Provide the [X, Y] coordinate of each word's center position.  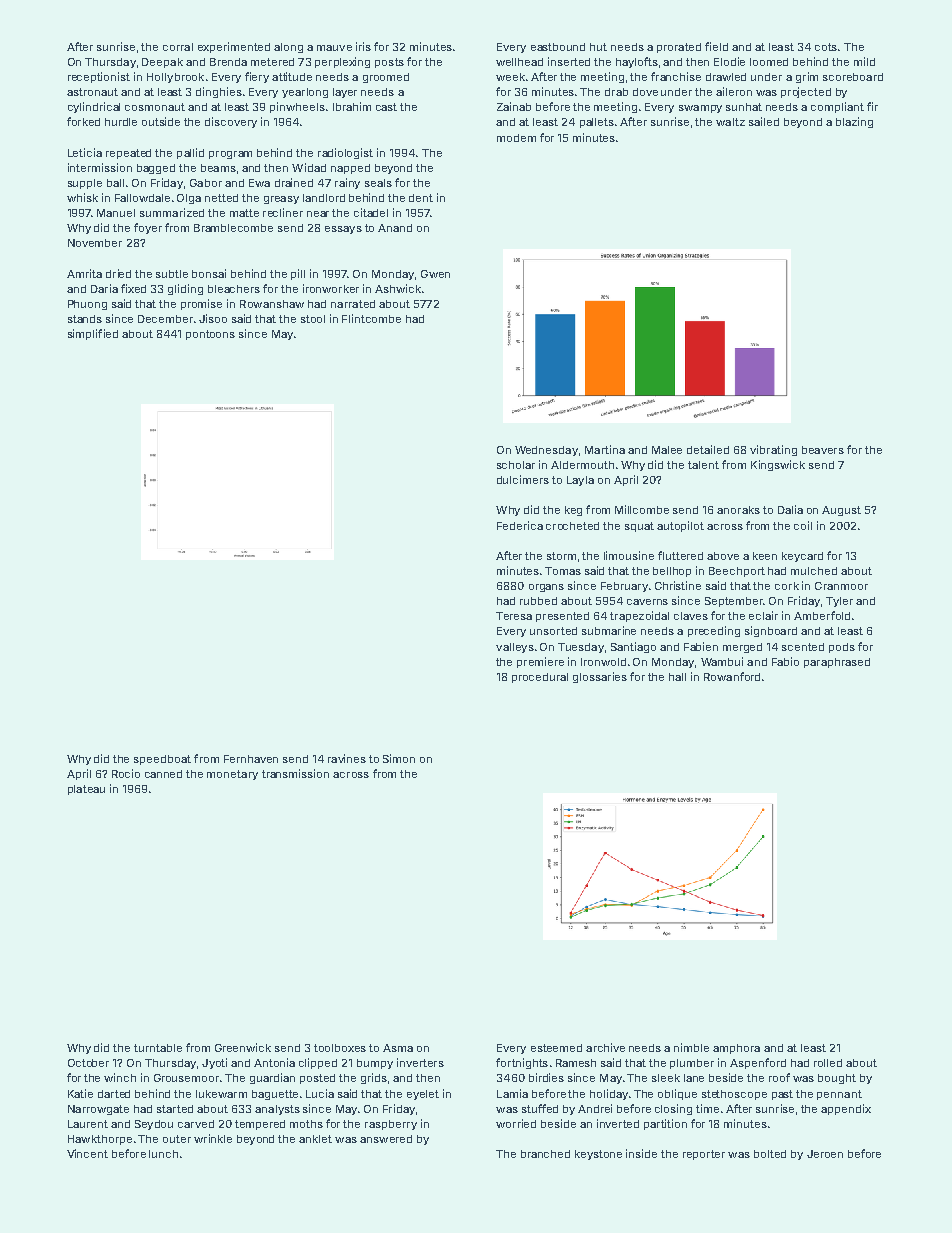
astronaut [92, 92]
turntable [158, 1048]
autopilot [680, 526]
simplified [93, 334]
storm [561, 556]
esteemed [556, 1048]
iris [363, 46]
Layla [580, 481]
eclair [763, 615]
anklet [315, 1139]
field [716, 46]
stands [85, 319]
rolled [828, 1063]
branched [545, 1154]
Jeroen [825, 1154]
